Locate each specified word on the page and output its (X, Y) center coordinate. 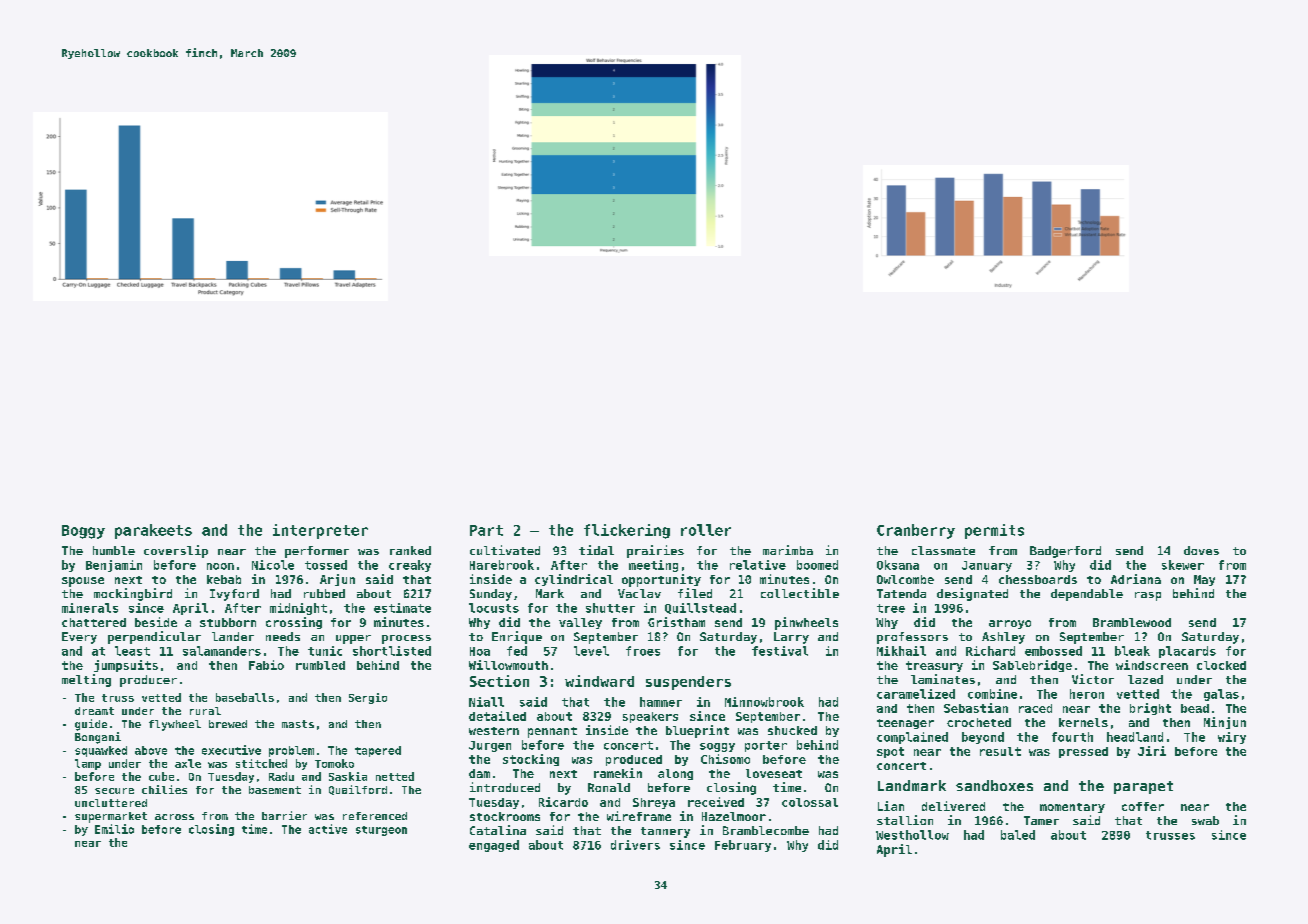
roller (706, 530)
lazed (1145, 679)
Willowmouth (508, 665)
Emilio (114, 829)
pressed (1083, 752)
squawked (101, 751)
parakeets (153, 531)
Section (499, 681)
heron (1087, 694)
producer (148, 681)
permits (994, 531)
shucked (792, 730)
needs (283, 636)
